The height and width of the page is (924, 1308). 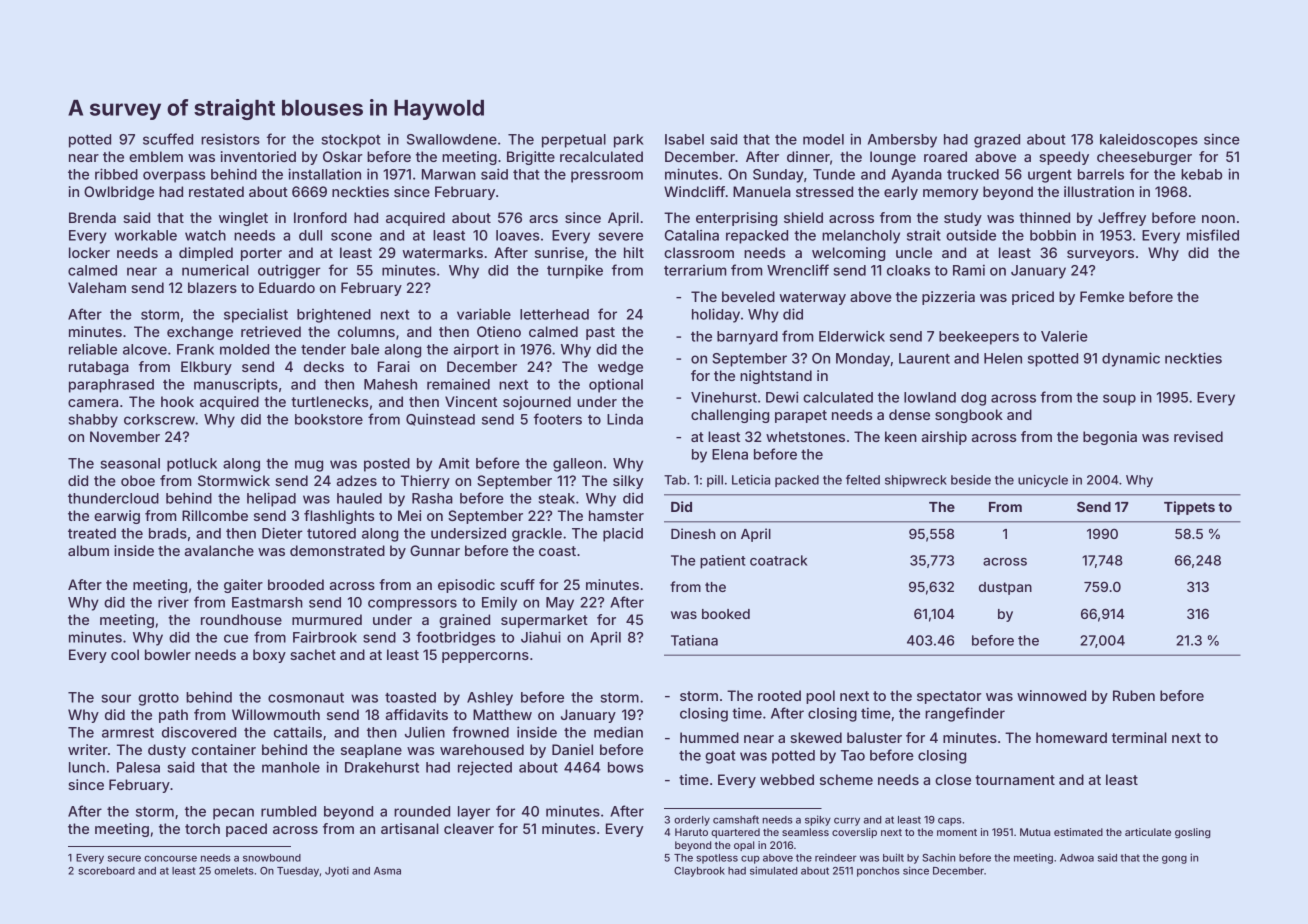 I want to click on coast, so click(x=557, y=551).
